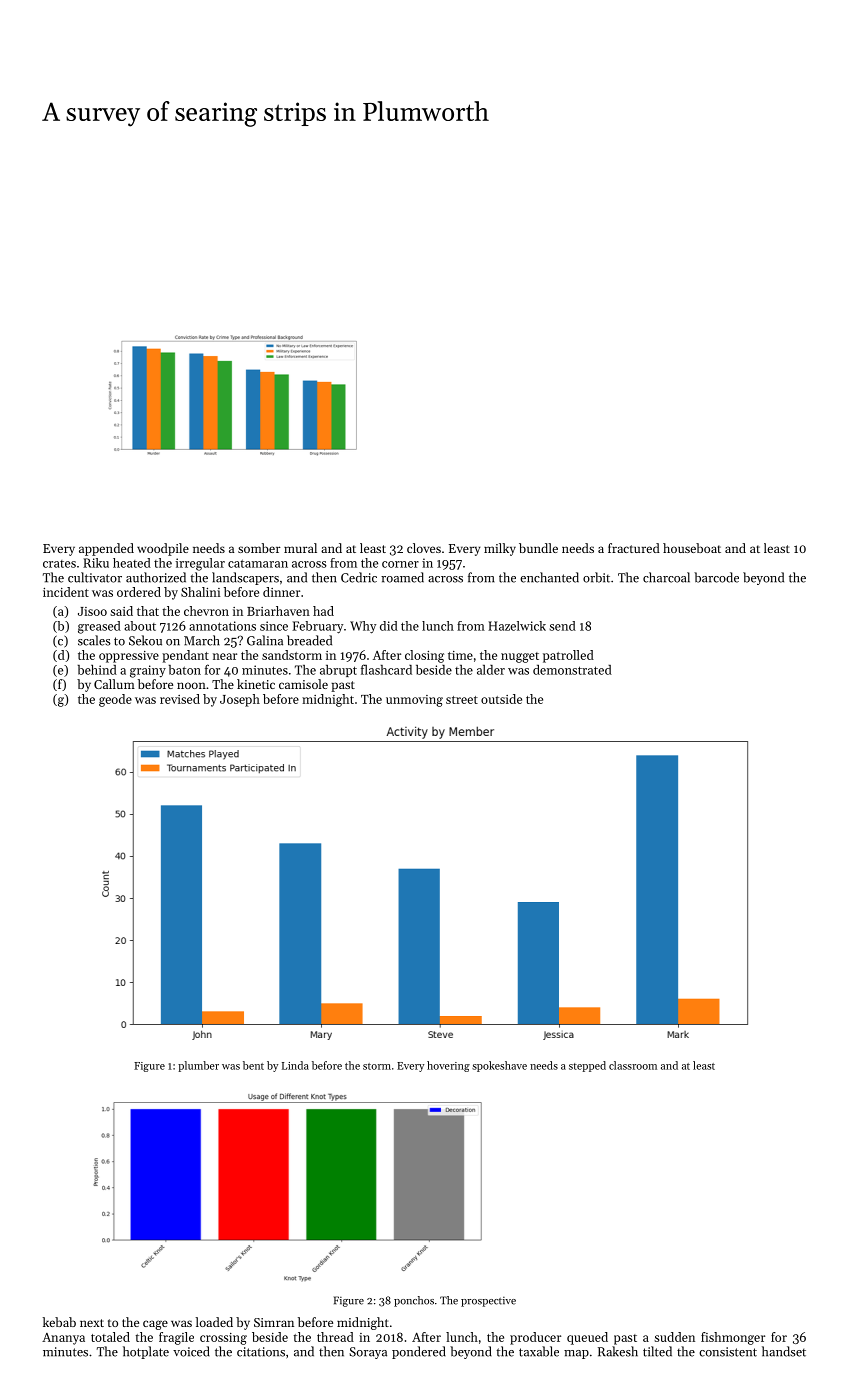 The image size is (849, 1400). What do you see at coordinates (784, 1351) in the screenshot?
I see `handset` at bounding box center [784, 1351].
